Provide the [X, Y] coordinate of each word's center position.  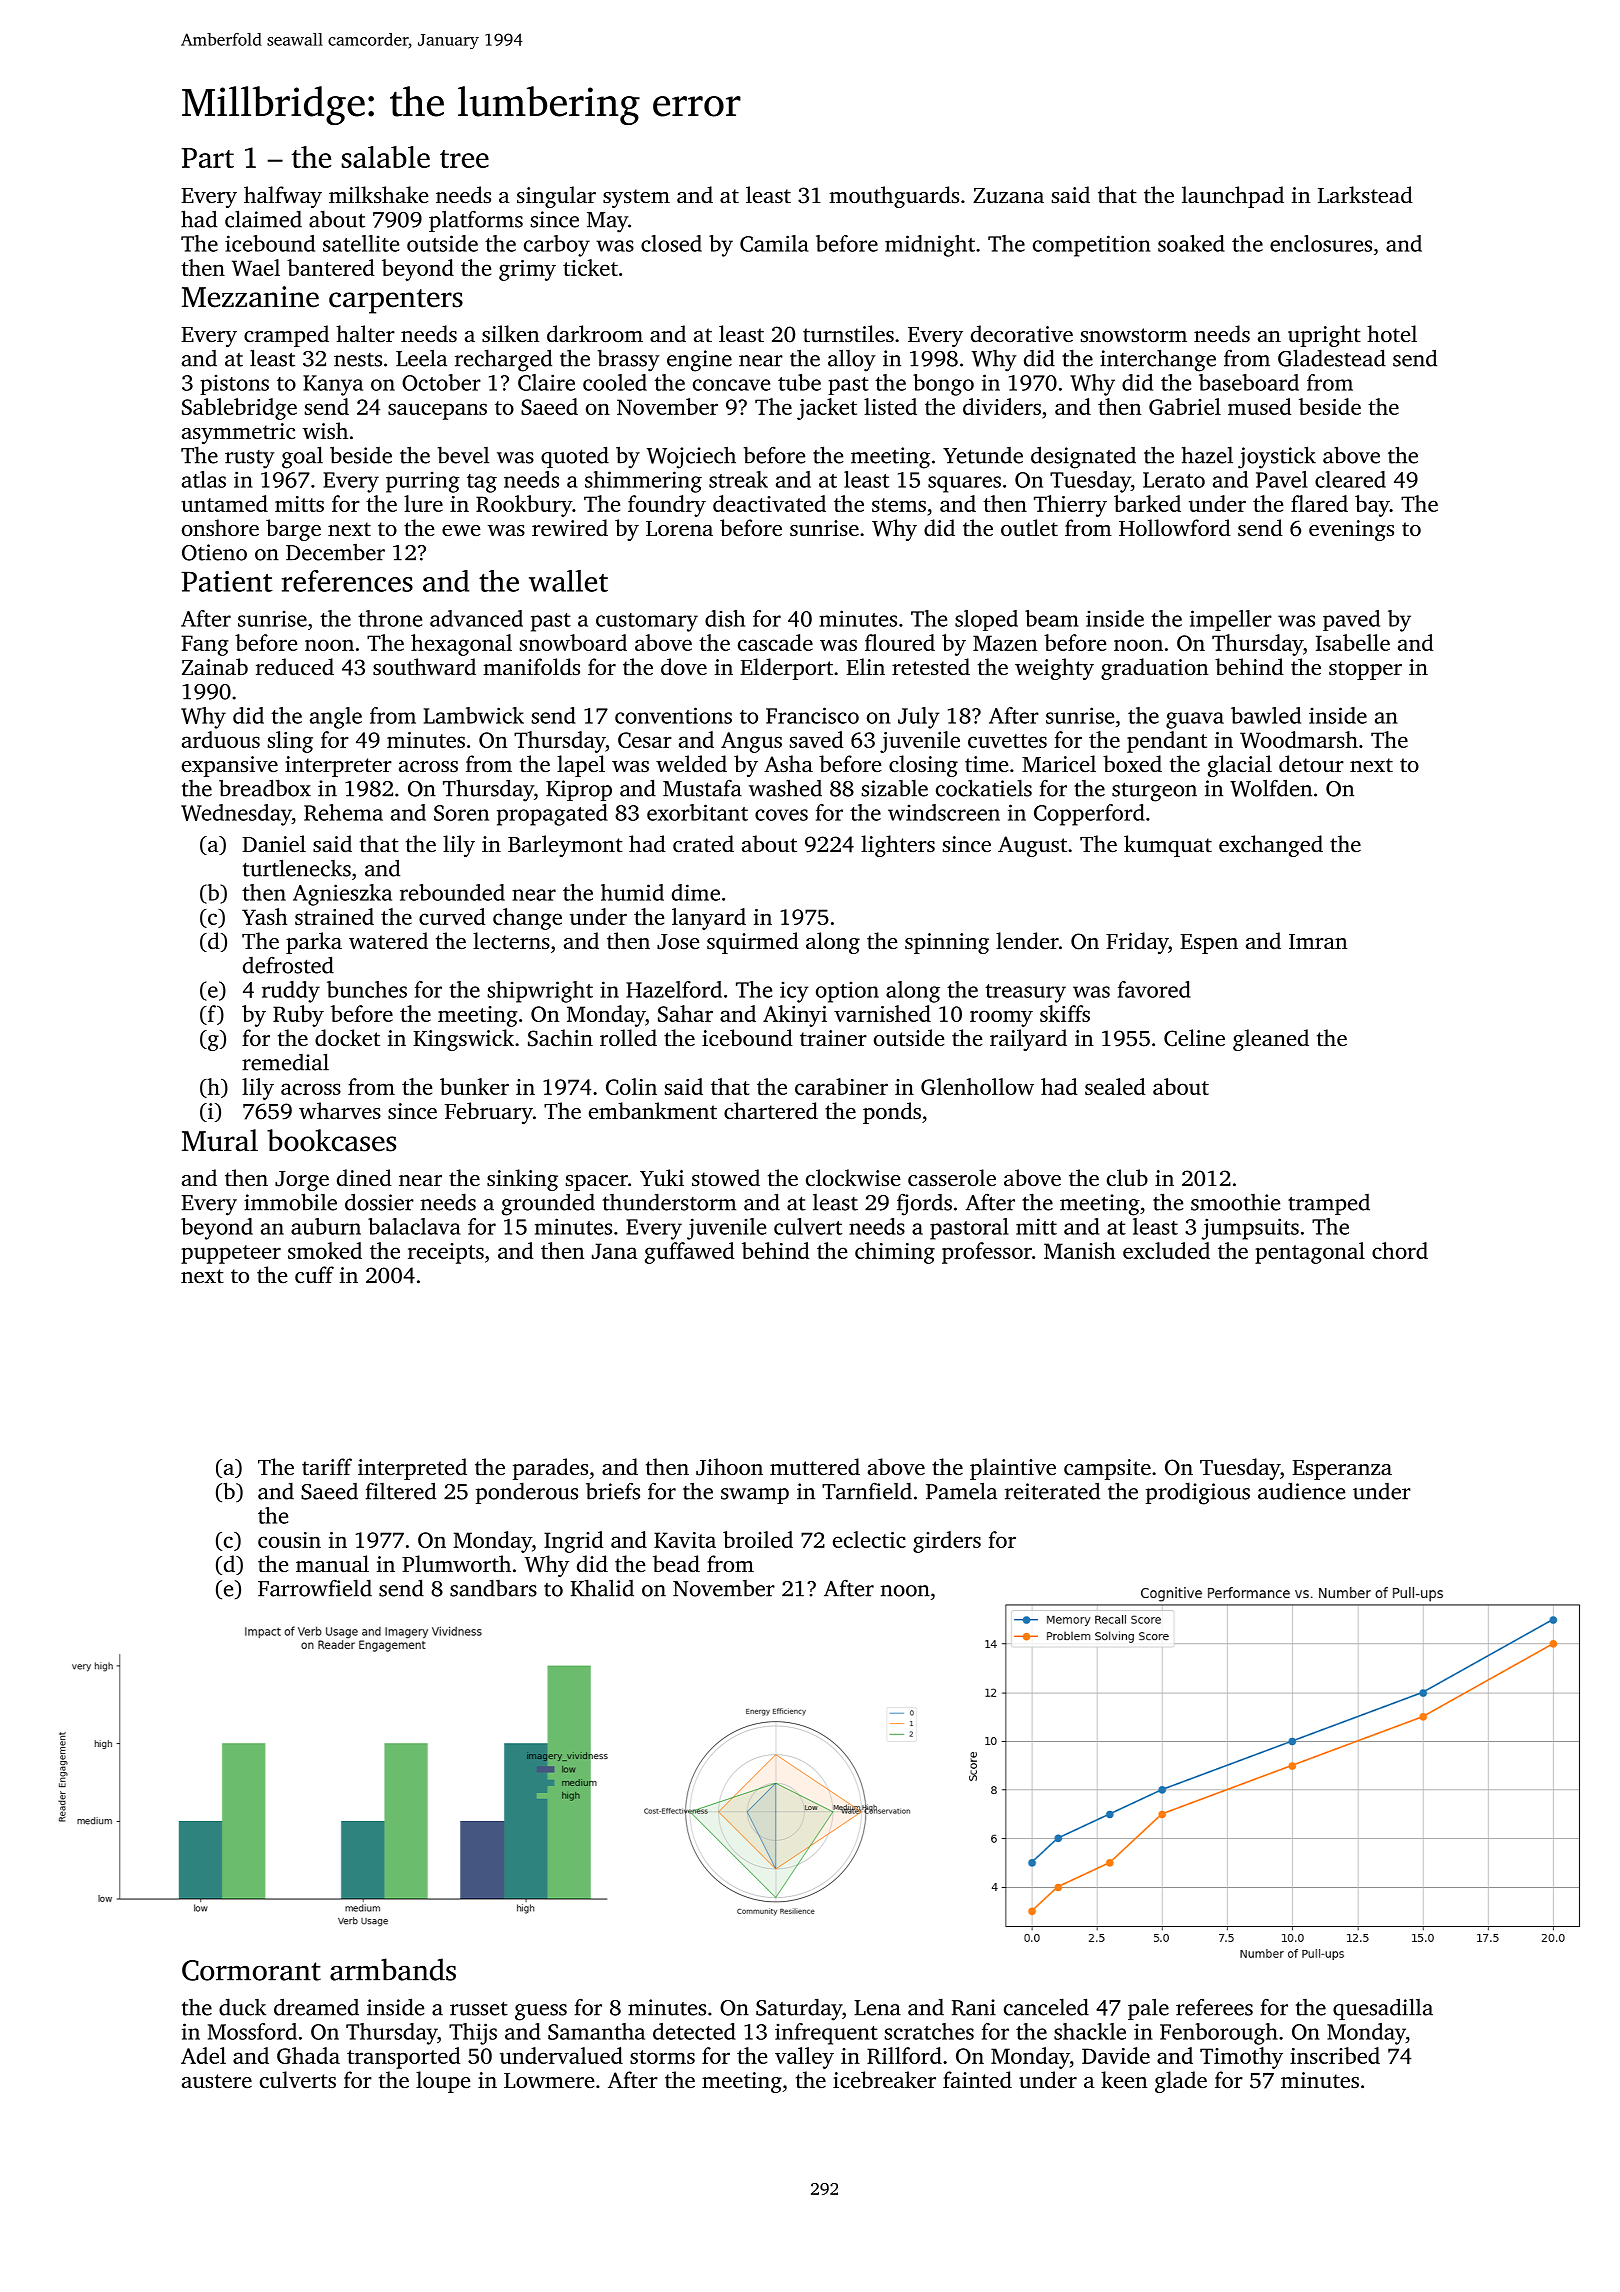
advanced [476, 618]
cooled [615, 382]
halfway [283, 197]
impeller [1231, 620]
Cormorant [251, 1970]
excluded [1166, 1250]
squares [964, 484]
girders [947, 1542]
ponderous [527, 1493]
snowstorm [1134, 335]
